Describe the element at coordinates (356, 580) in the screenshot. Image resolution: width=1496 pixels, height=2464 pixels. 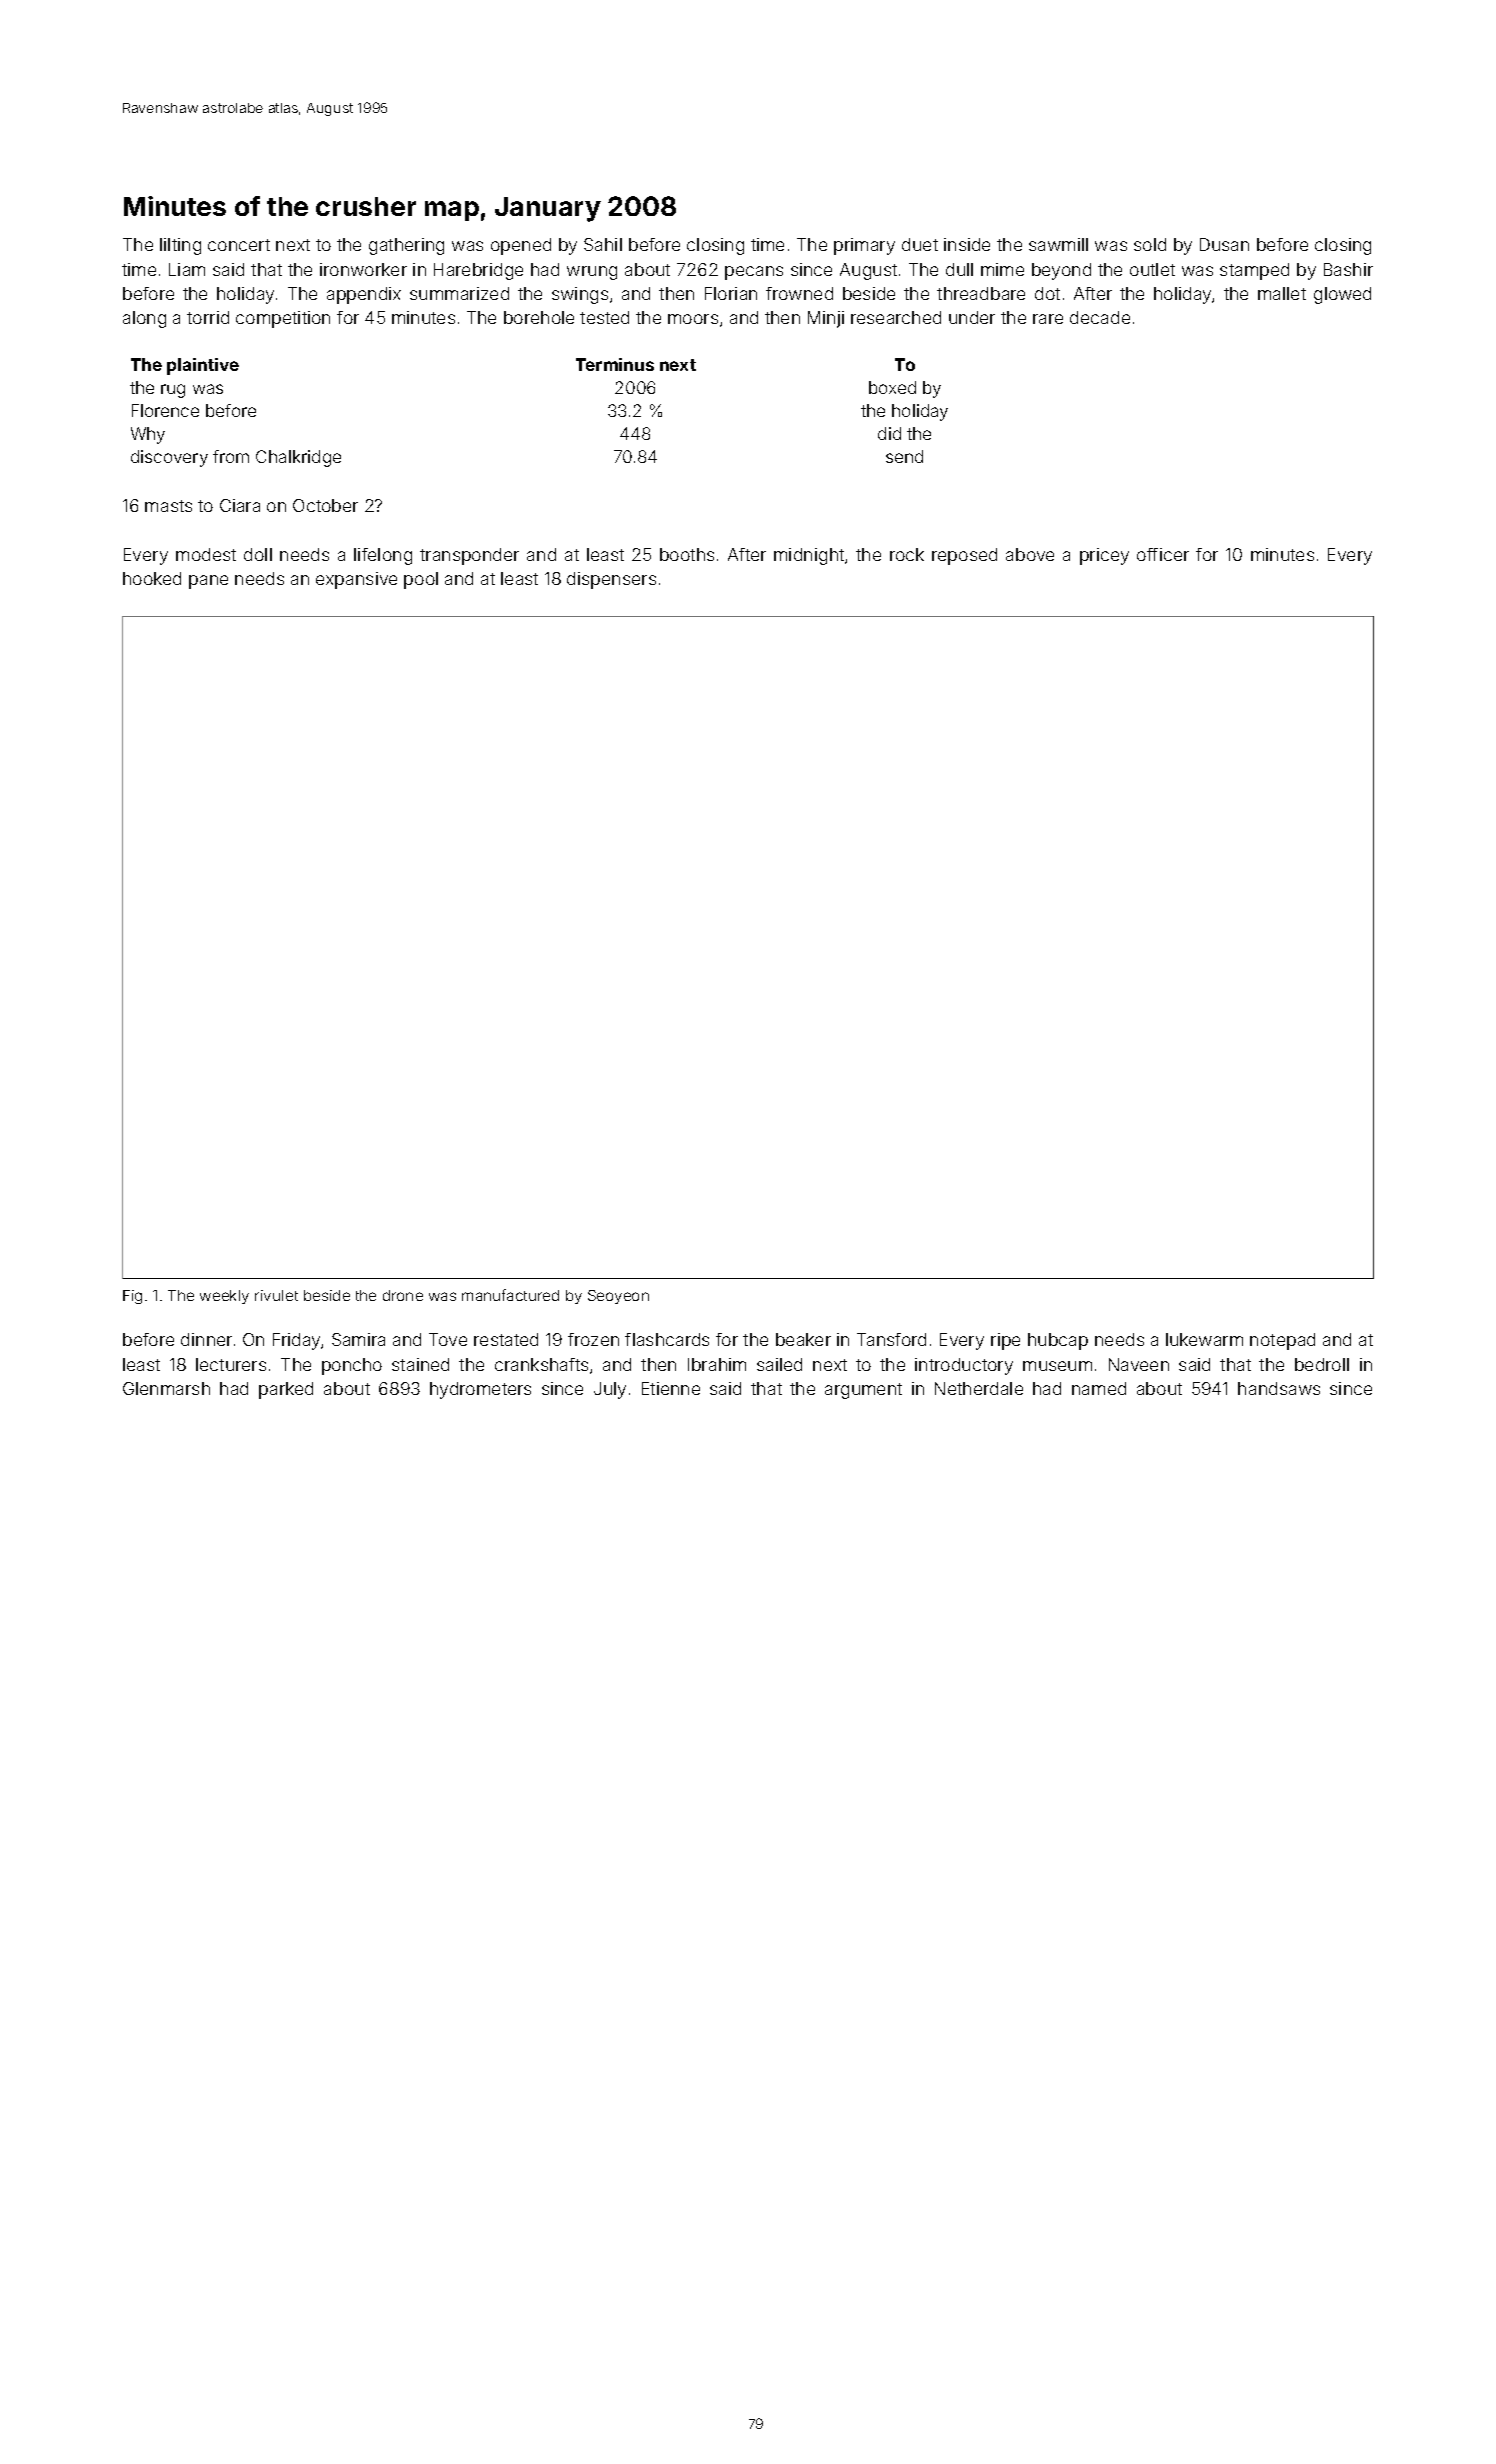
I see `expansive` at that location.
